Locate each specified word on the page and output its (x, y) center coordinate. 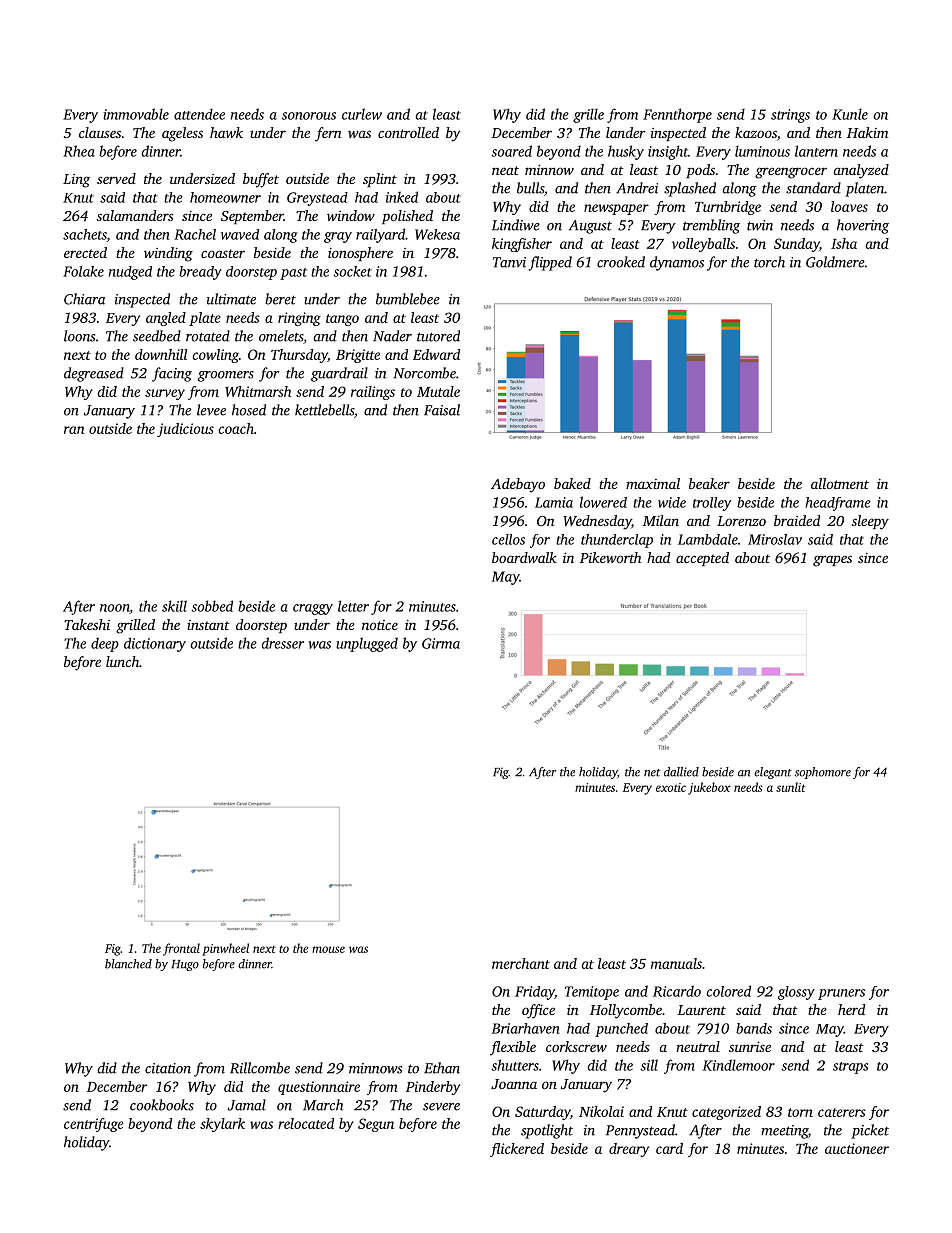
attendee (199, 114)
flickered (517, 1150)
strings (790, 116)
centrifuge (94, 1125)
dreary (629, 1150)
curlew (362, 114)
